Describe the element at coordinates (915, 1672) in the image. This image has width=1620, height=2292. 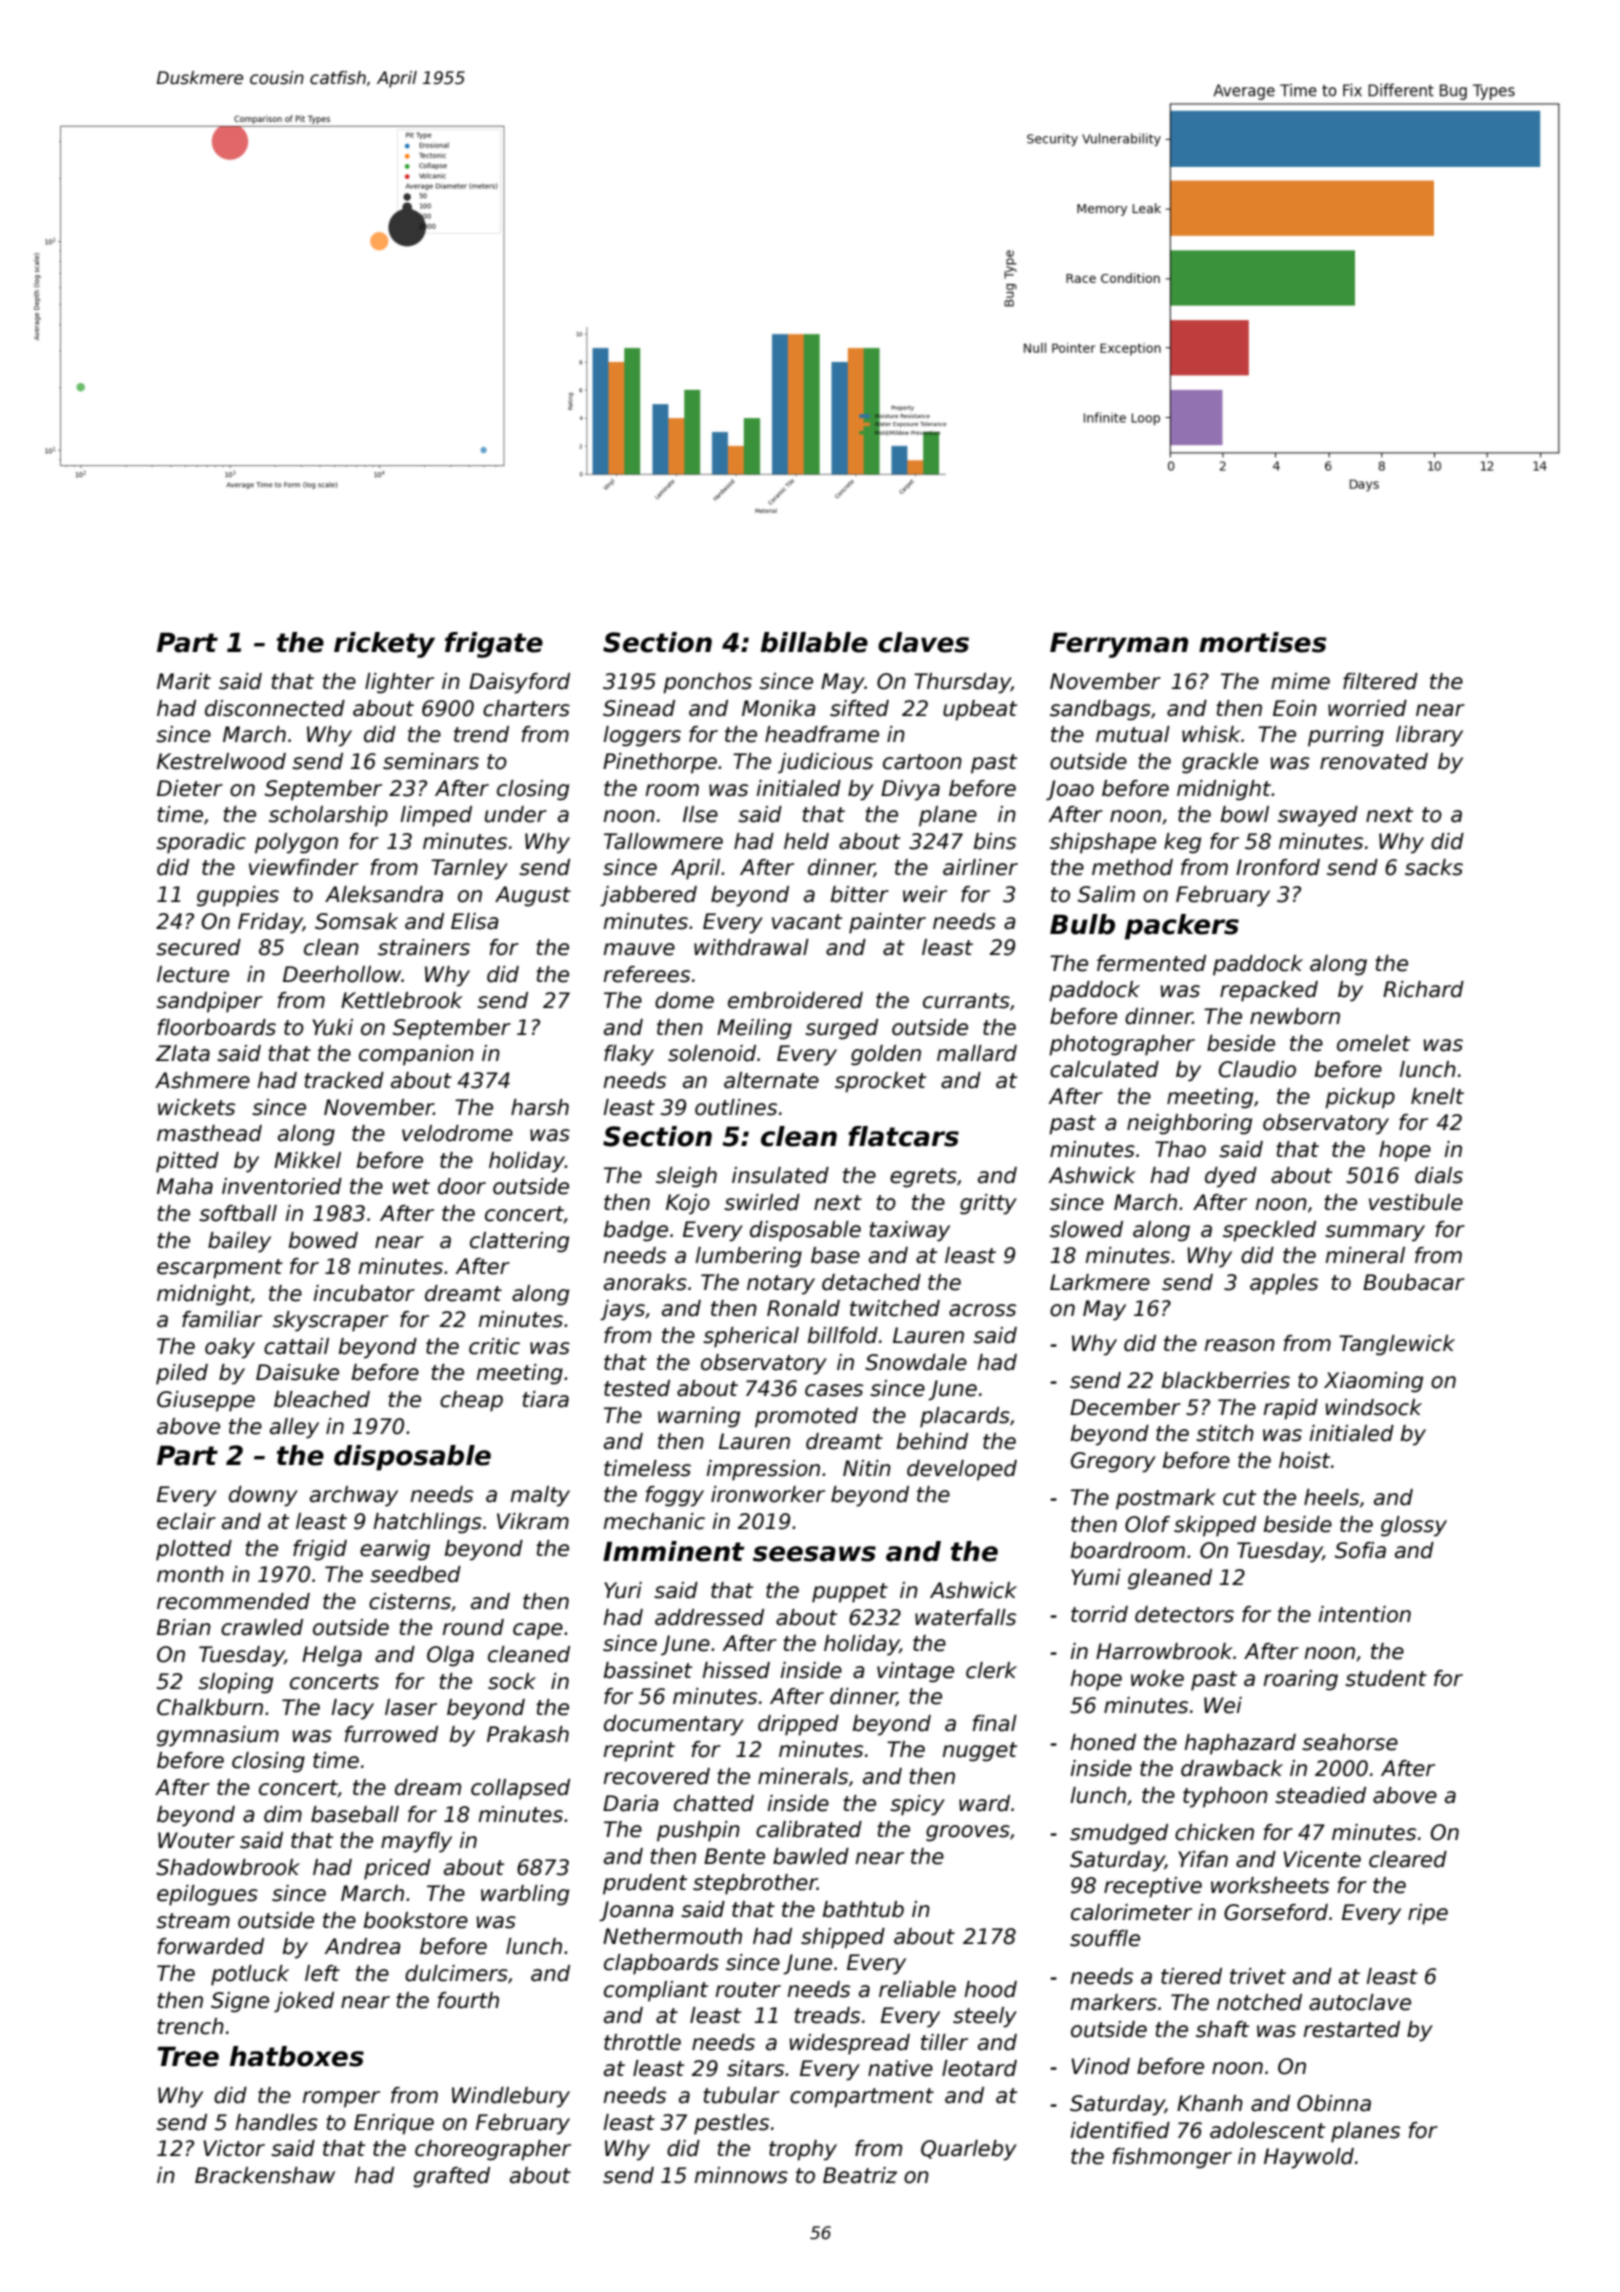
I see `vintage` at that location.
